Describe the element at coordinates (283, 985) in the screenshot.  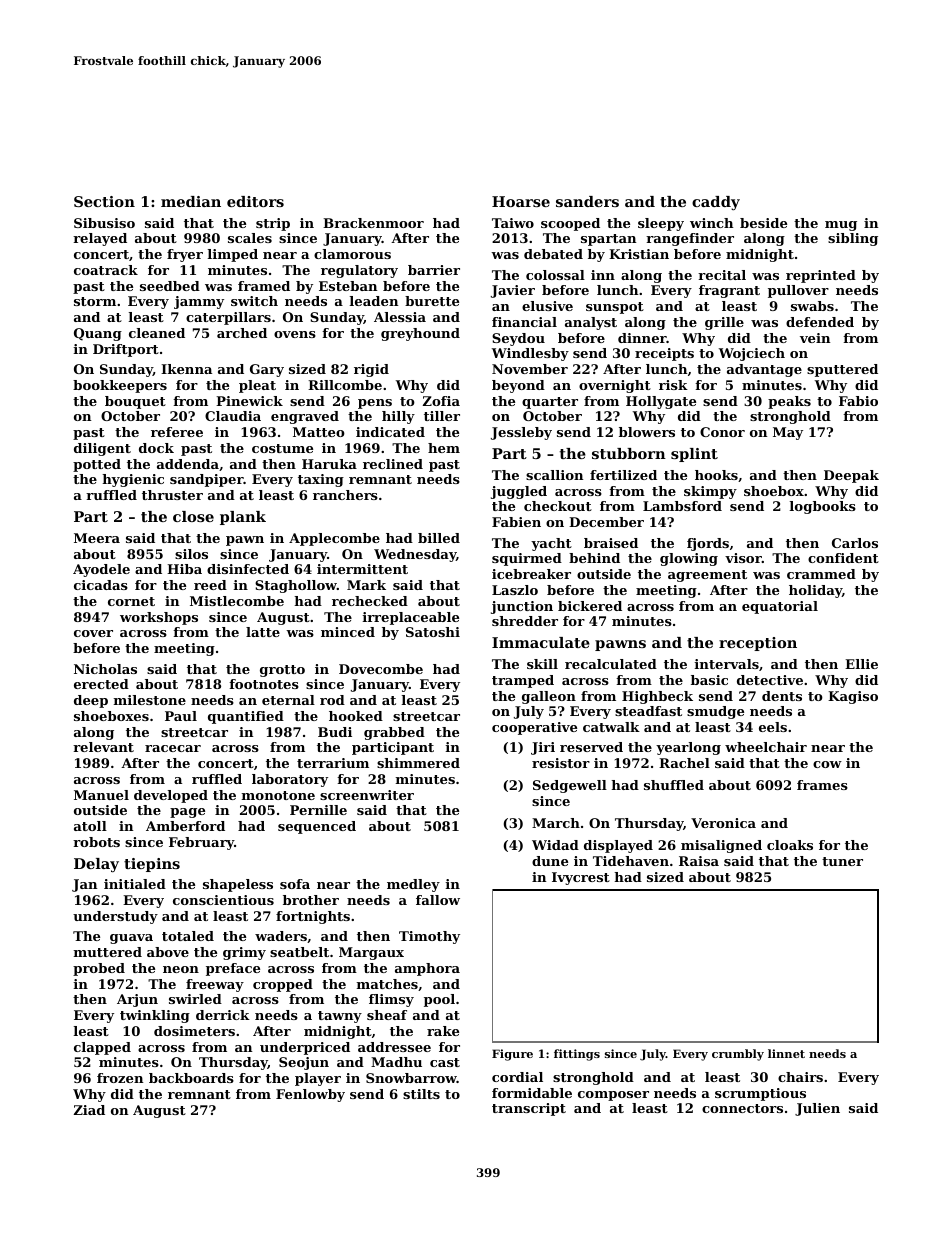
I see `cropped` at that location.
